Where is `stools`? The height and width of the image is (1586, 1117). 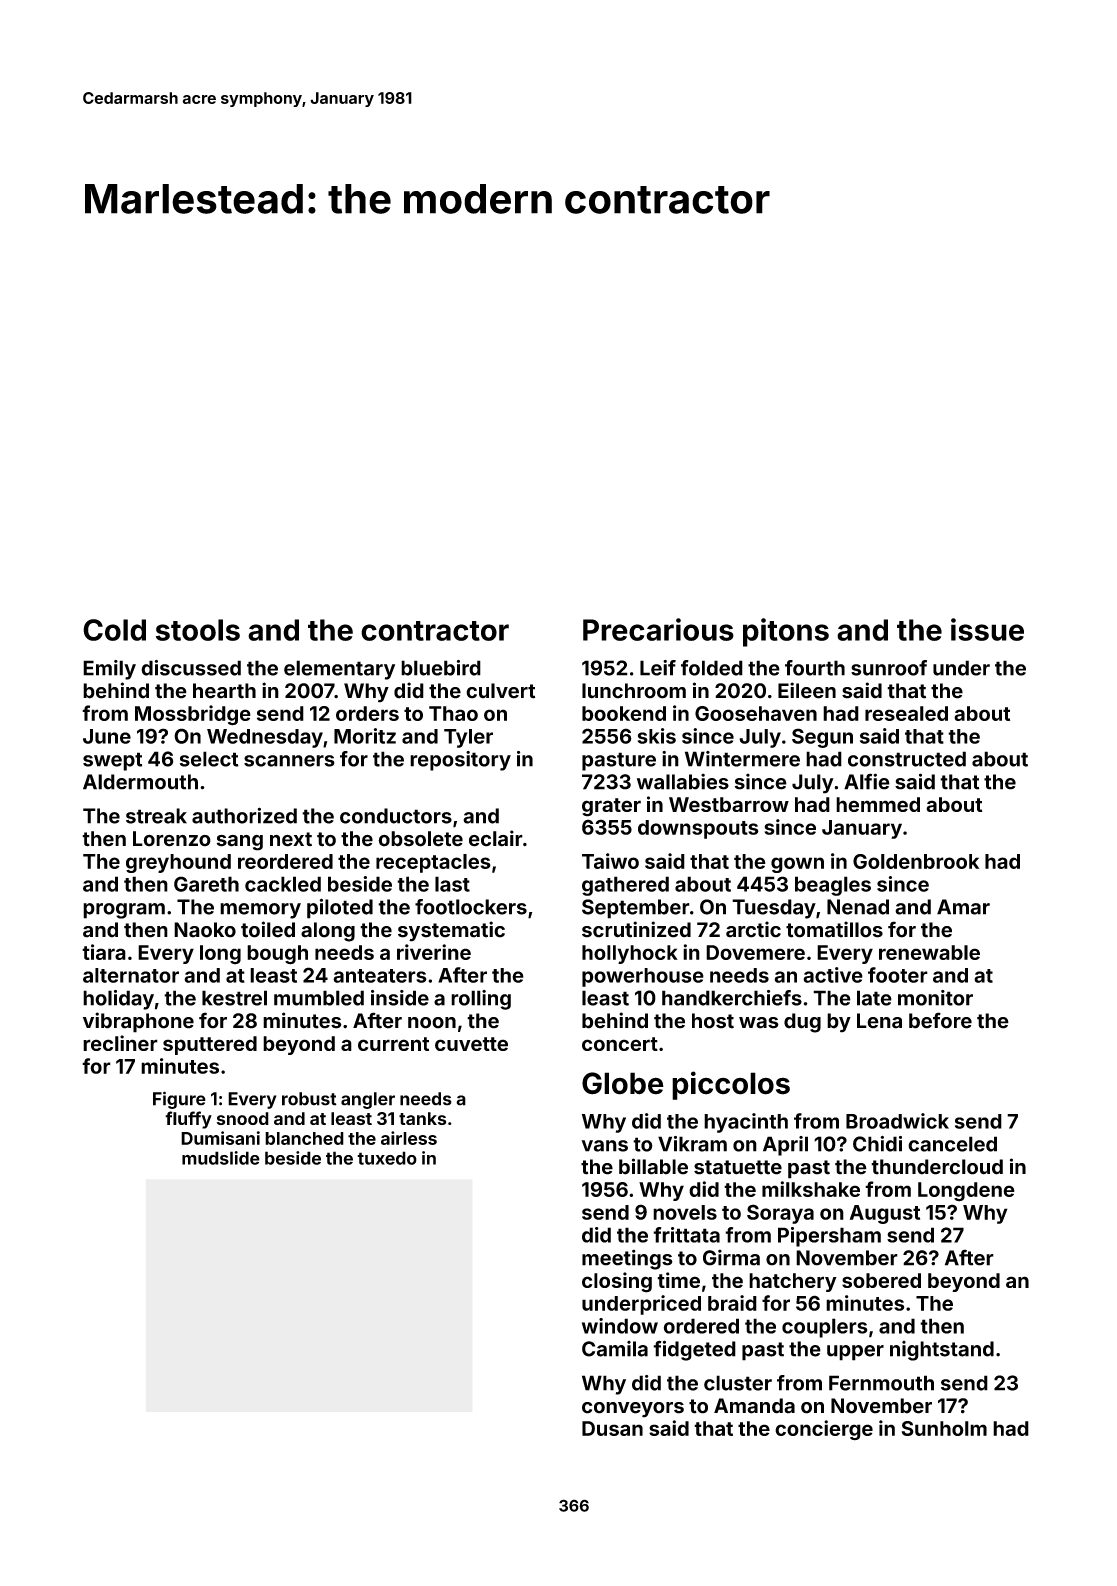 stools is located at coordinates (198, 630).
